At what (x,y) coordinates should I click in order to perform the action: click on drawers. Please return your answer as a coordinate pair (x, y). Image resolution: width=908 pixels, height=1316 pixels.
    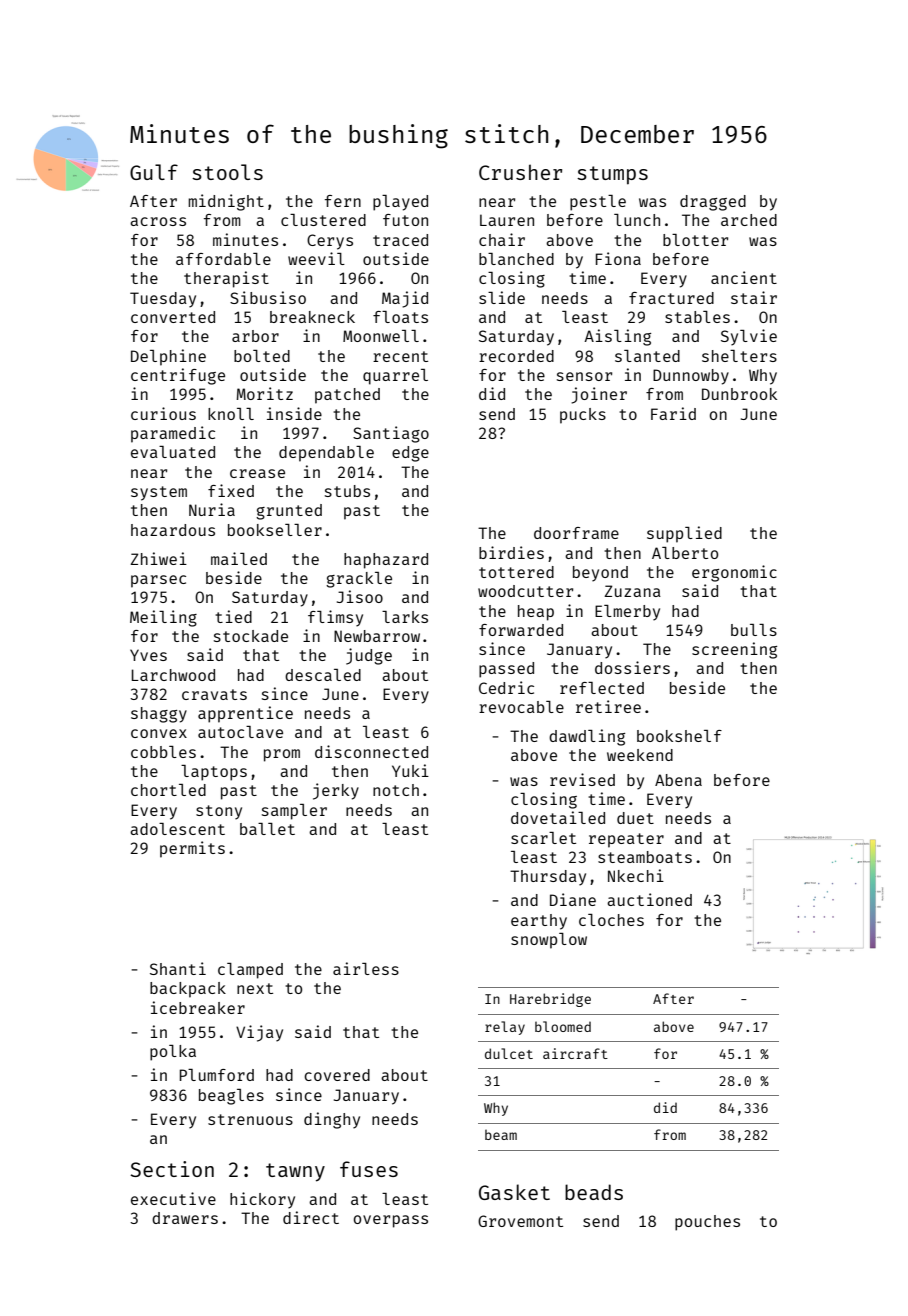
    Looking at the image, I should click on (185, 1218).
